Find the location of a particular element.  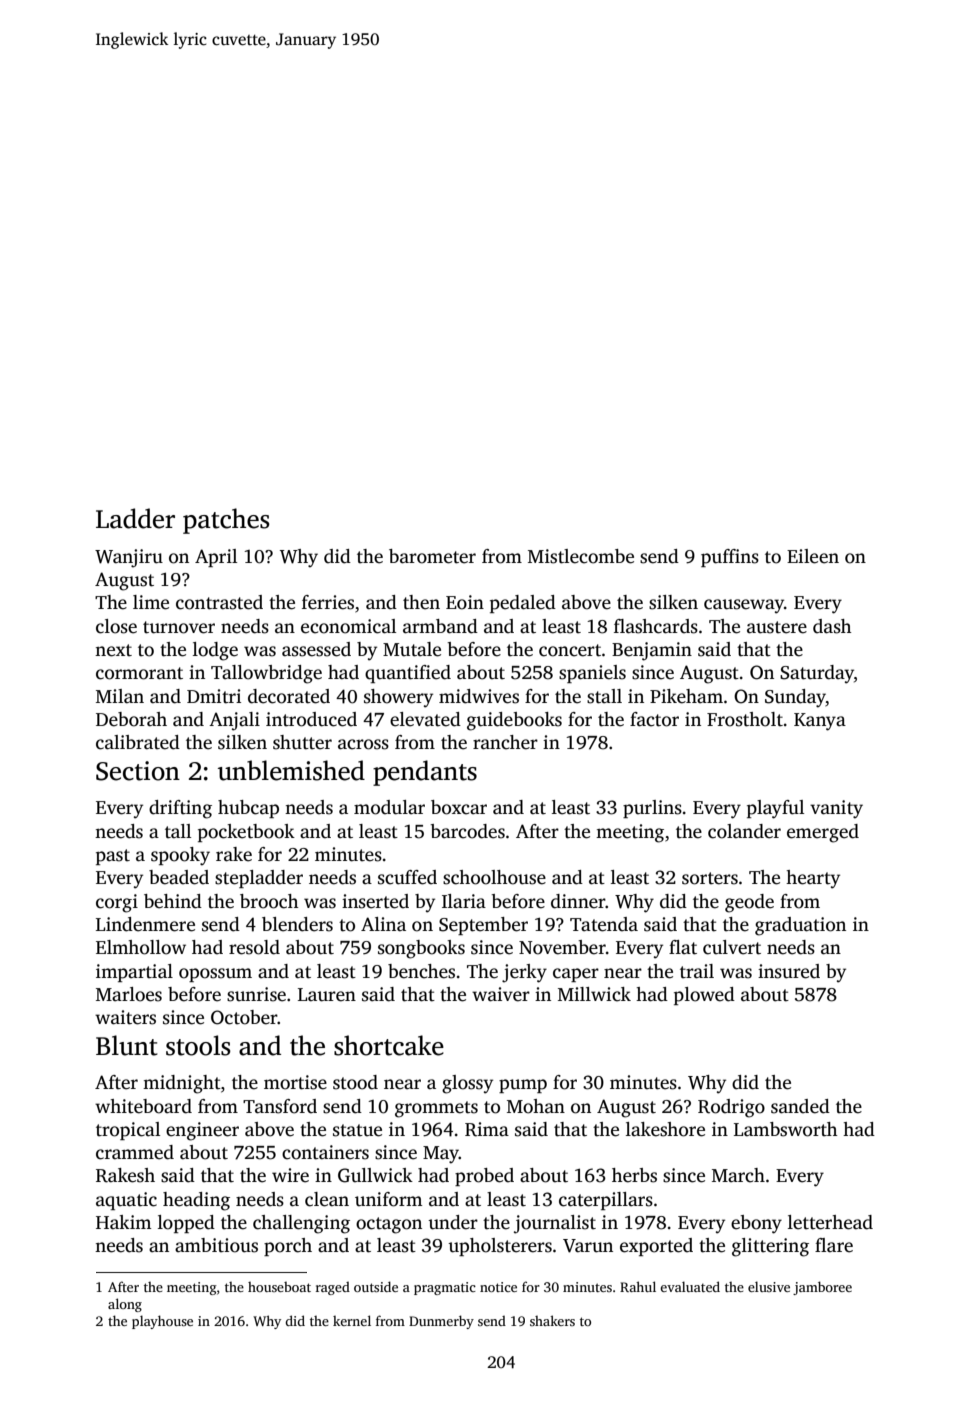

concert is located at coordinates (570, 650).
